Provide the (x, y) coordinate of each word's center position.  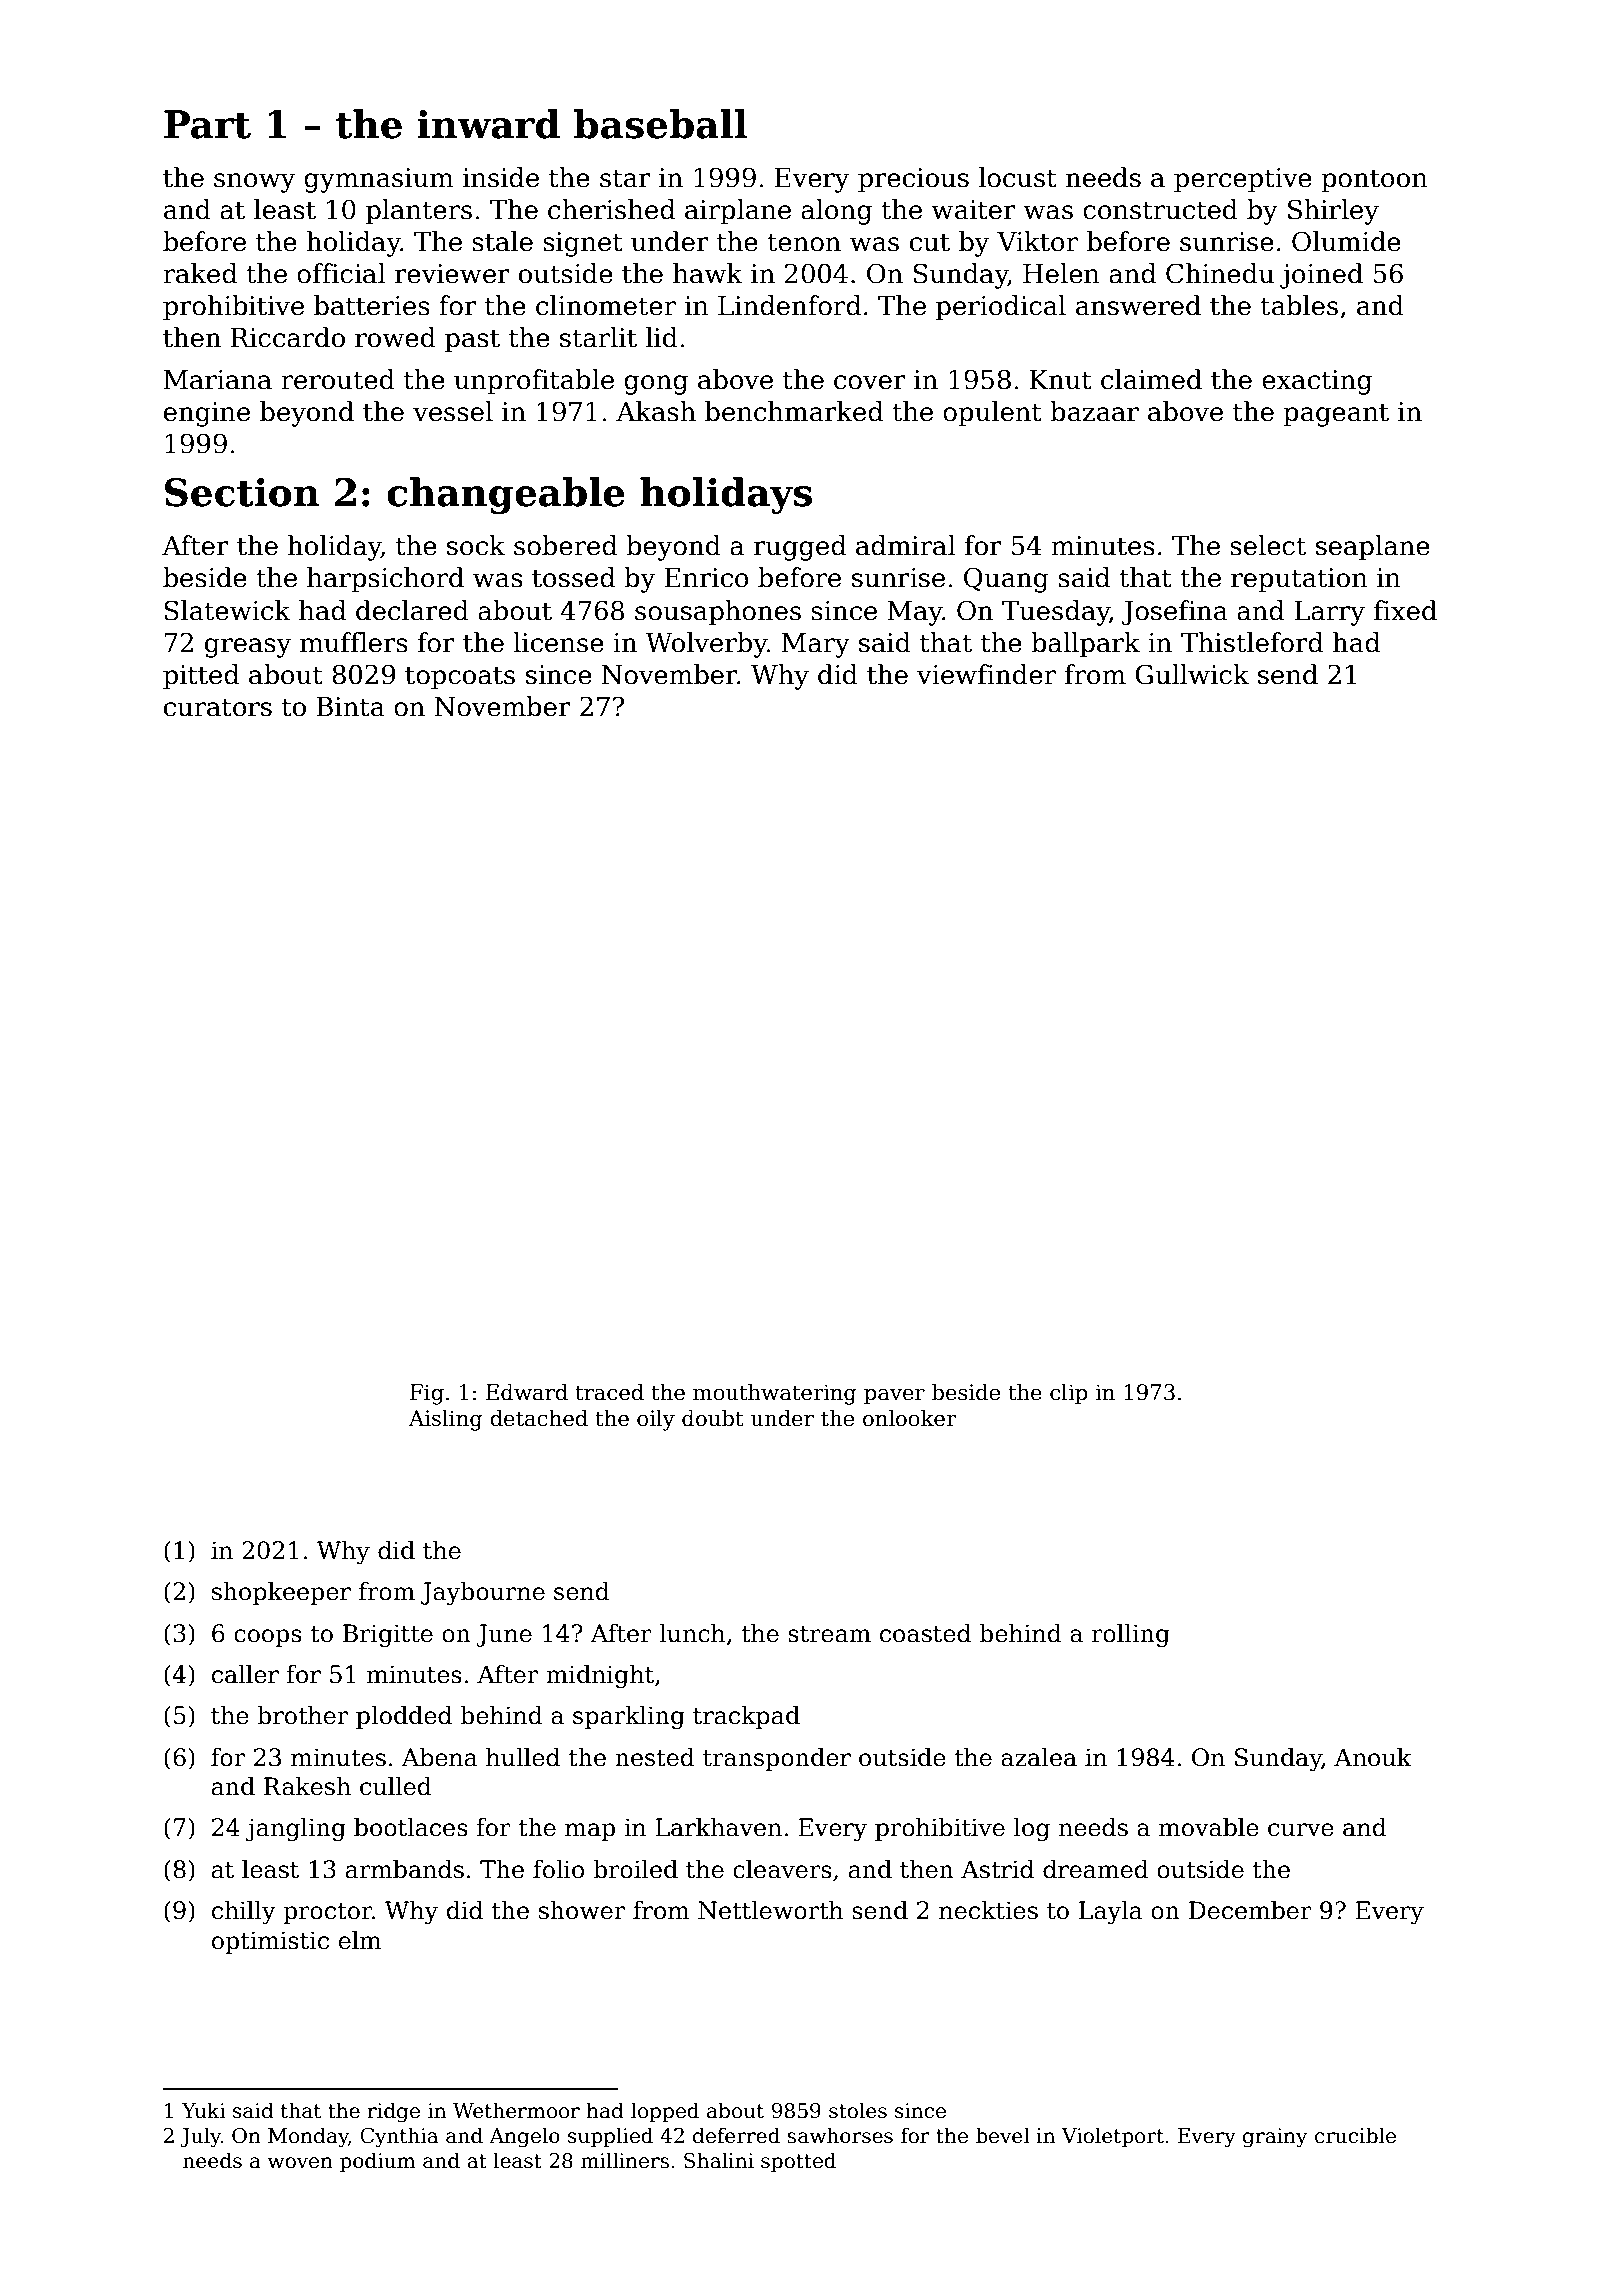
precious (913, 180)
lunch (692, 1633)
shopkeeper (281, 1593)
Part (207, 124)
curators (218, 707)
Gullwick (1192, 674)
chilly (244, 1912)
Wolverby (706, 645)
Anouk (1373, 1757)
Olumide (1346, 241)
